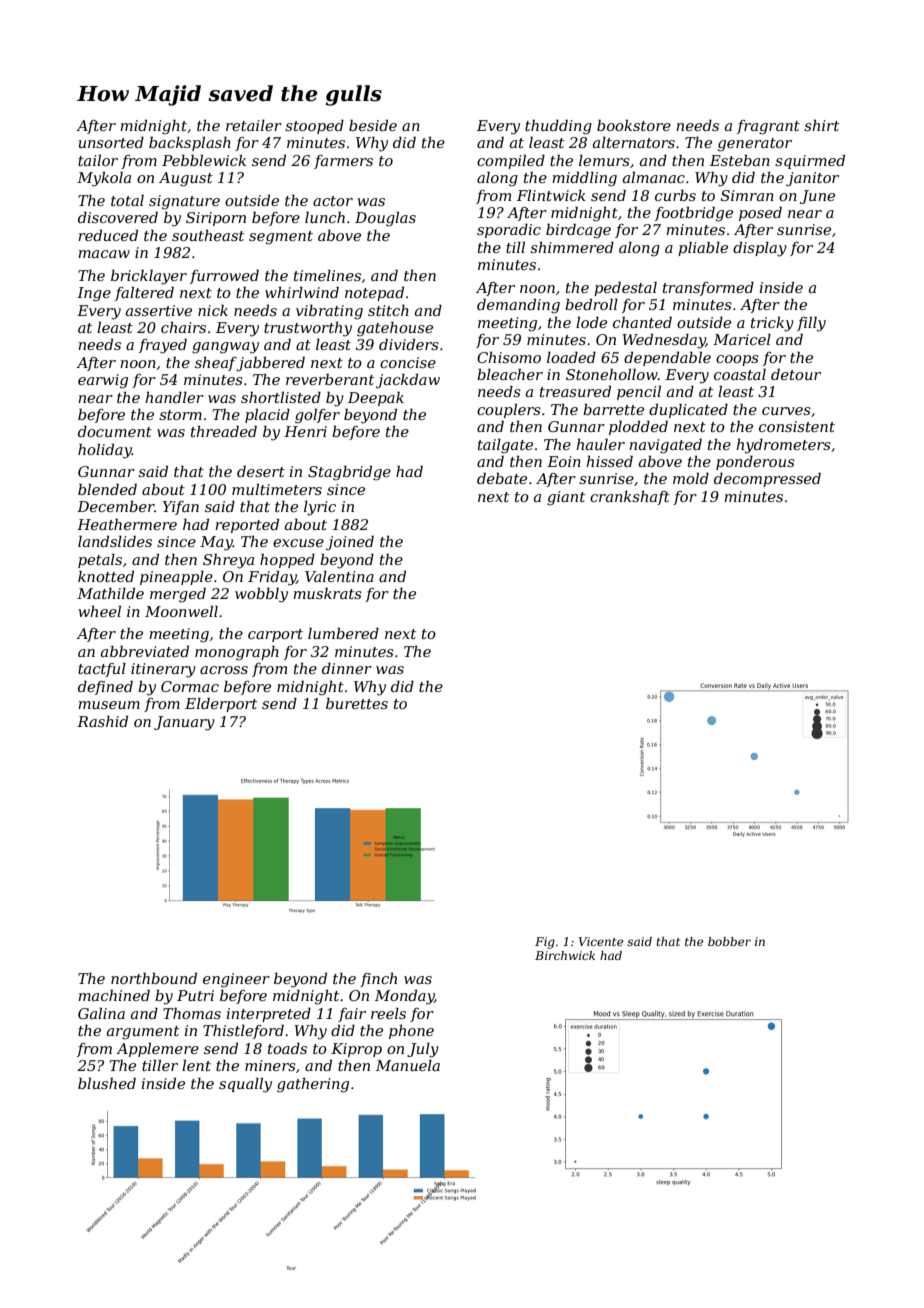 The width and height of the image is (924, 1308). What do you see at coordinates (373, 125) in the image?
I see `beside` at bounding box center [373, 125].
